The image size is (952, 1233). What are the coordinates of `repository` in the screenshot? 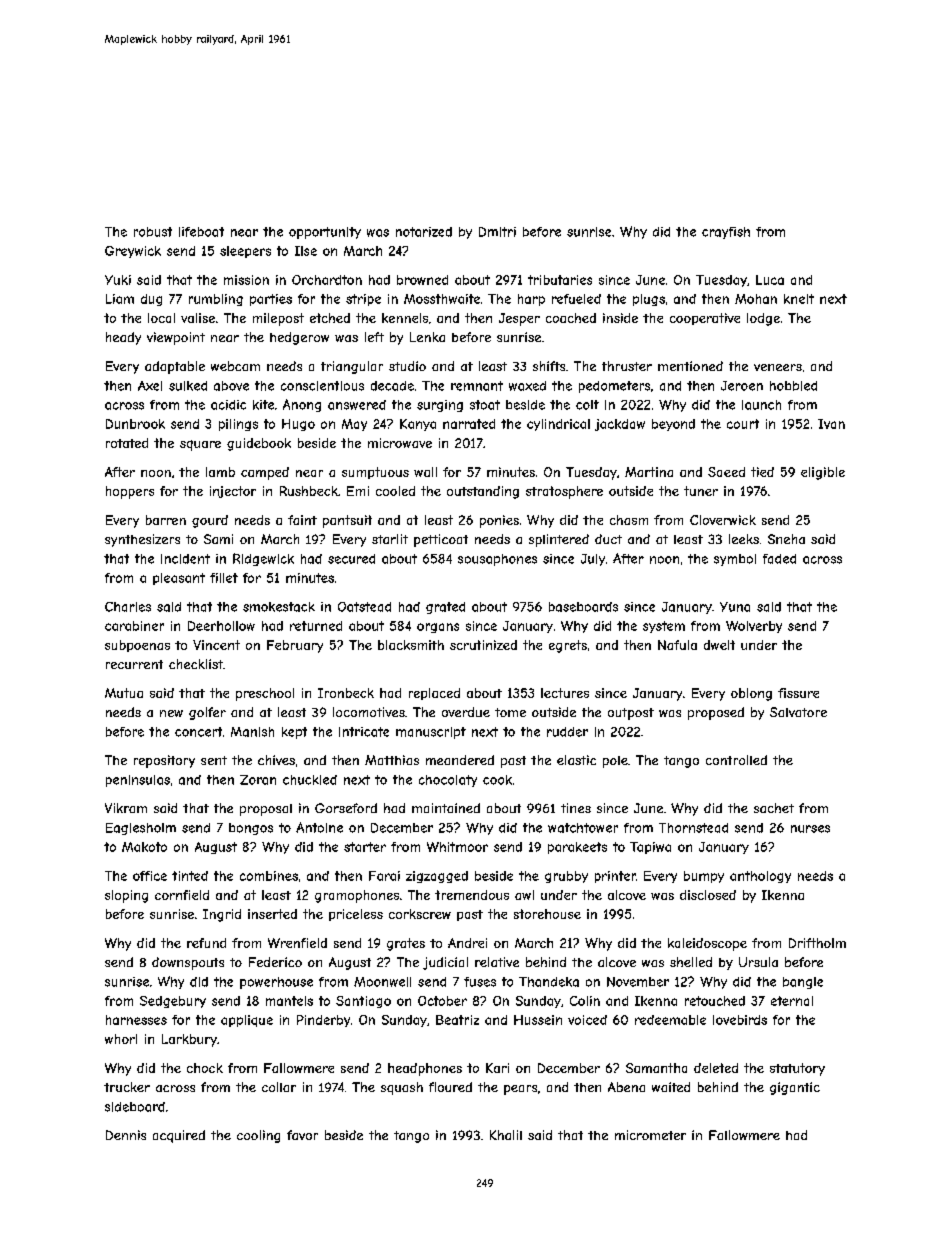 It's located at (164, 761).
